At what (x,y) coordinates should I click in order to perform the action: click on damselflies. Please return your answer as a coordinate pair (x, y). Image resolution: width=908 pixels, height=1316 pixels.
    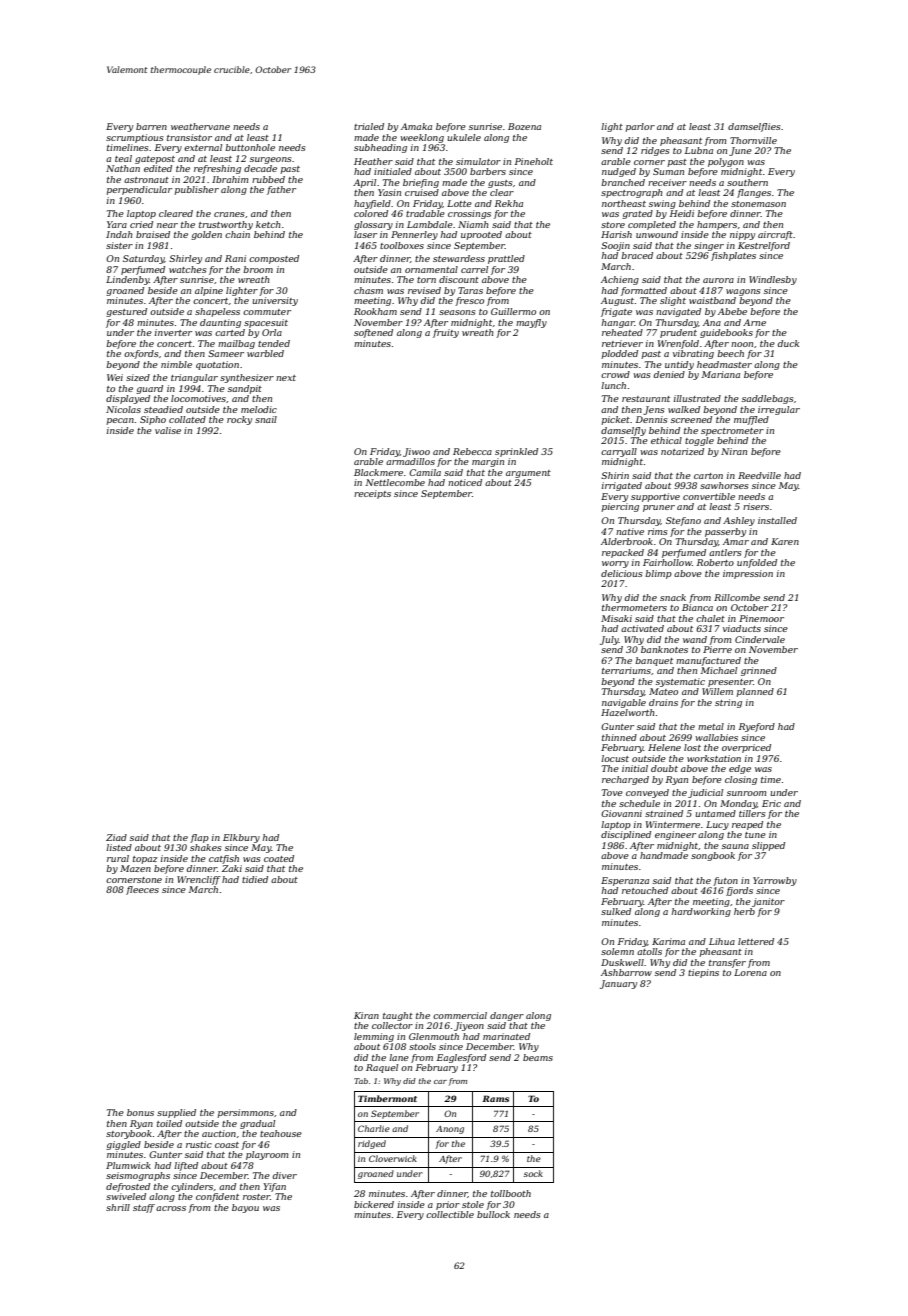
    Looking at the image, I should click on (754, 127).
